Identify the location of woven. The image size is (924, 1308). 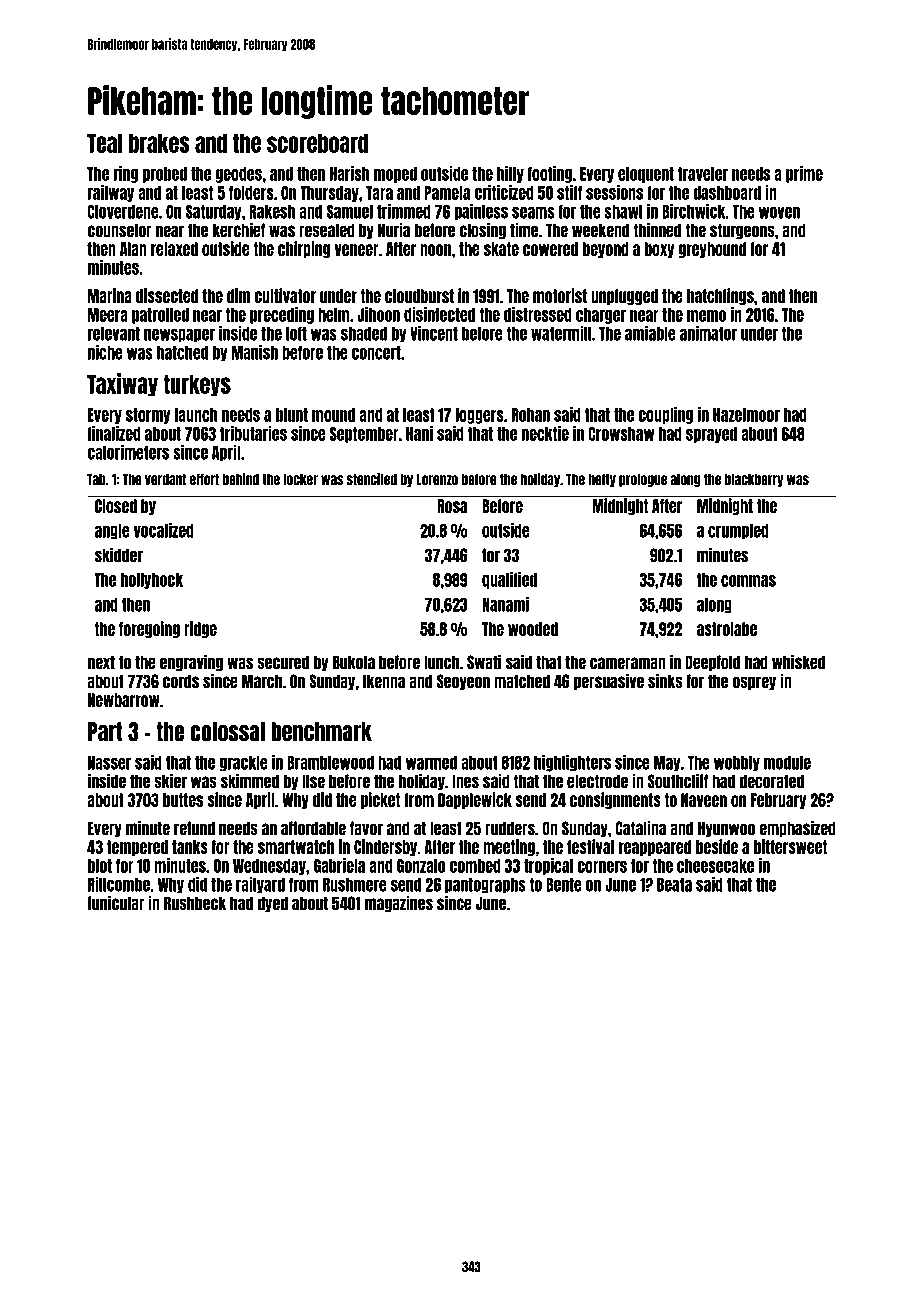
(779, 213).
